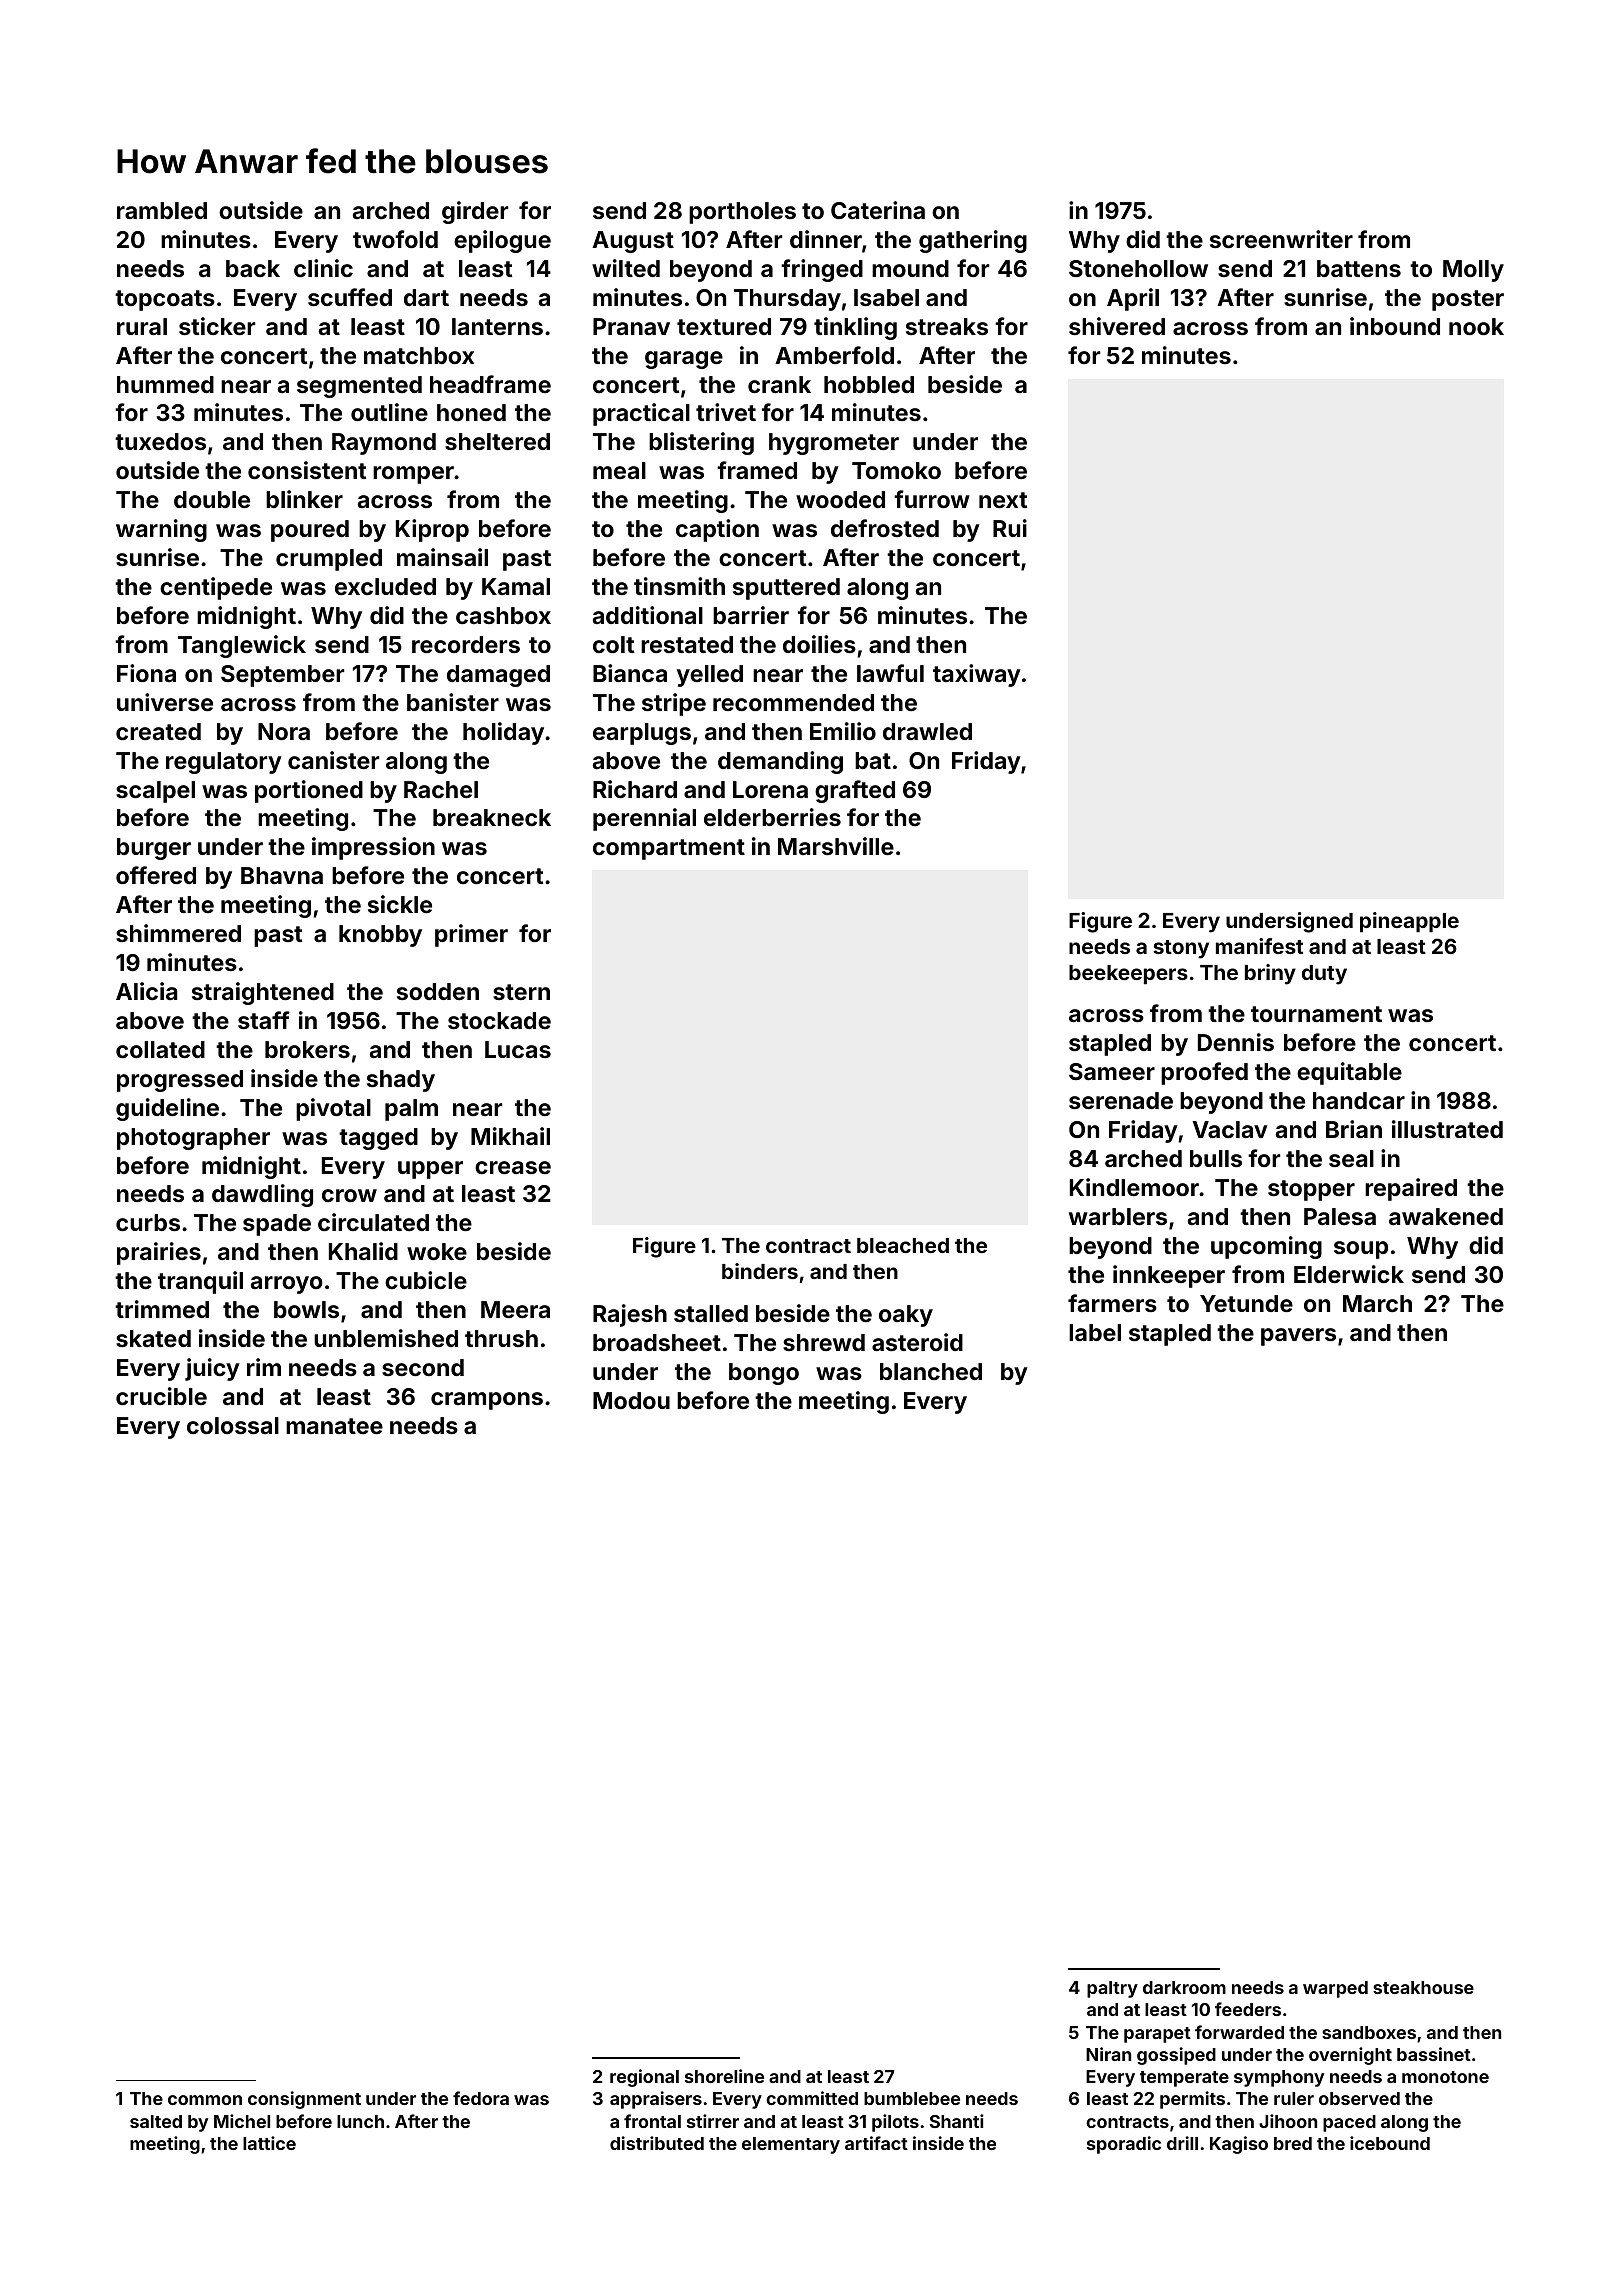 The height and width of the document is (2292, 1620). I want to click on crucible, so click(161, 1396).
